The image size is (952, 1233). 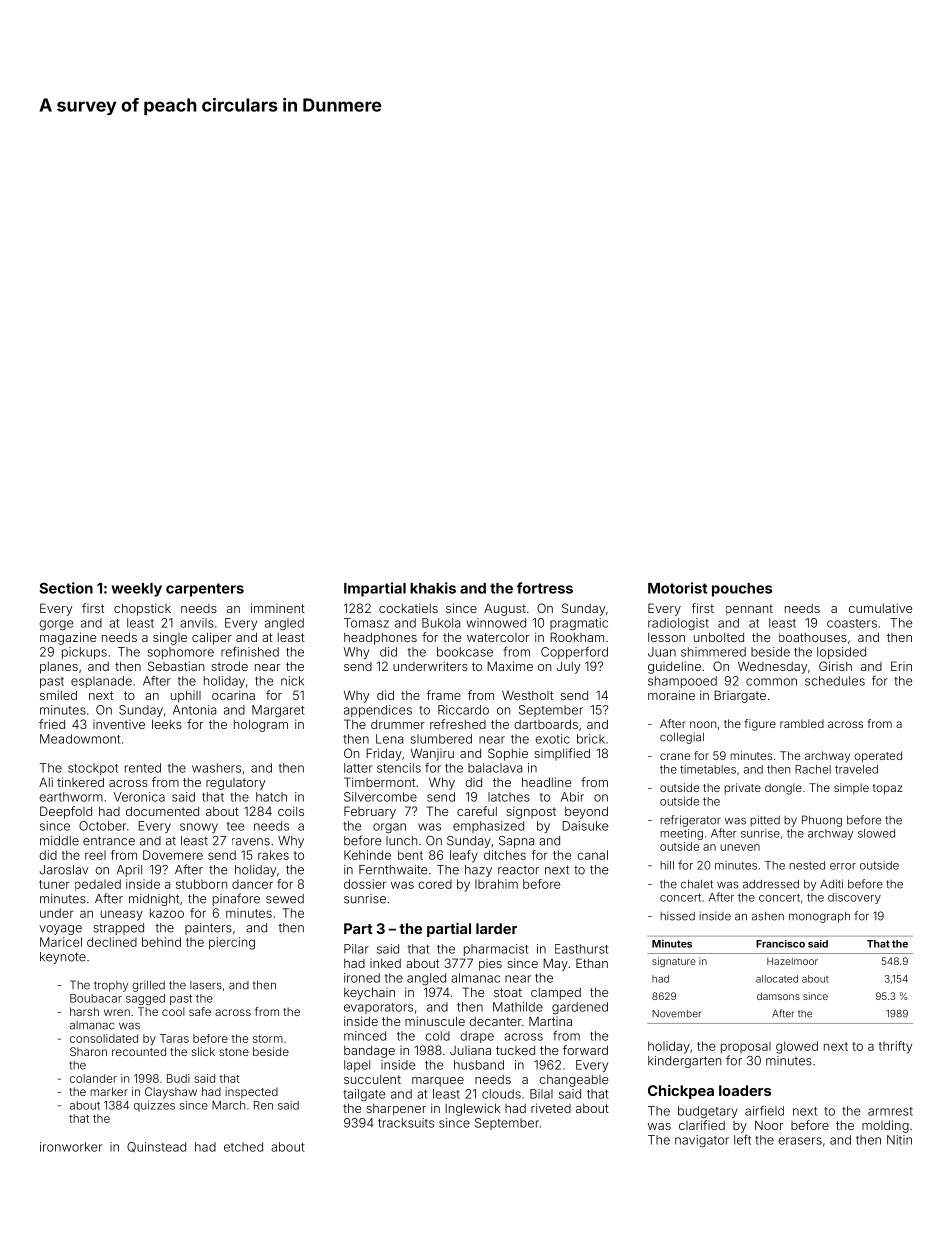 I want to click on October, so click(x=102, y=826).
